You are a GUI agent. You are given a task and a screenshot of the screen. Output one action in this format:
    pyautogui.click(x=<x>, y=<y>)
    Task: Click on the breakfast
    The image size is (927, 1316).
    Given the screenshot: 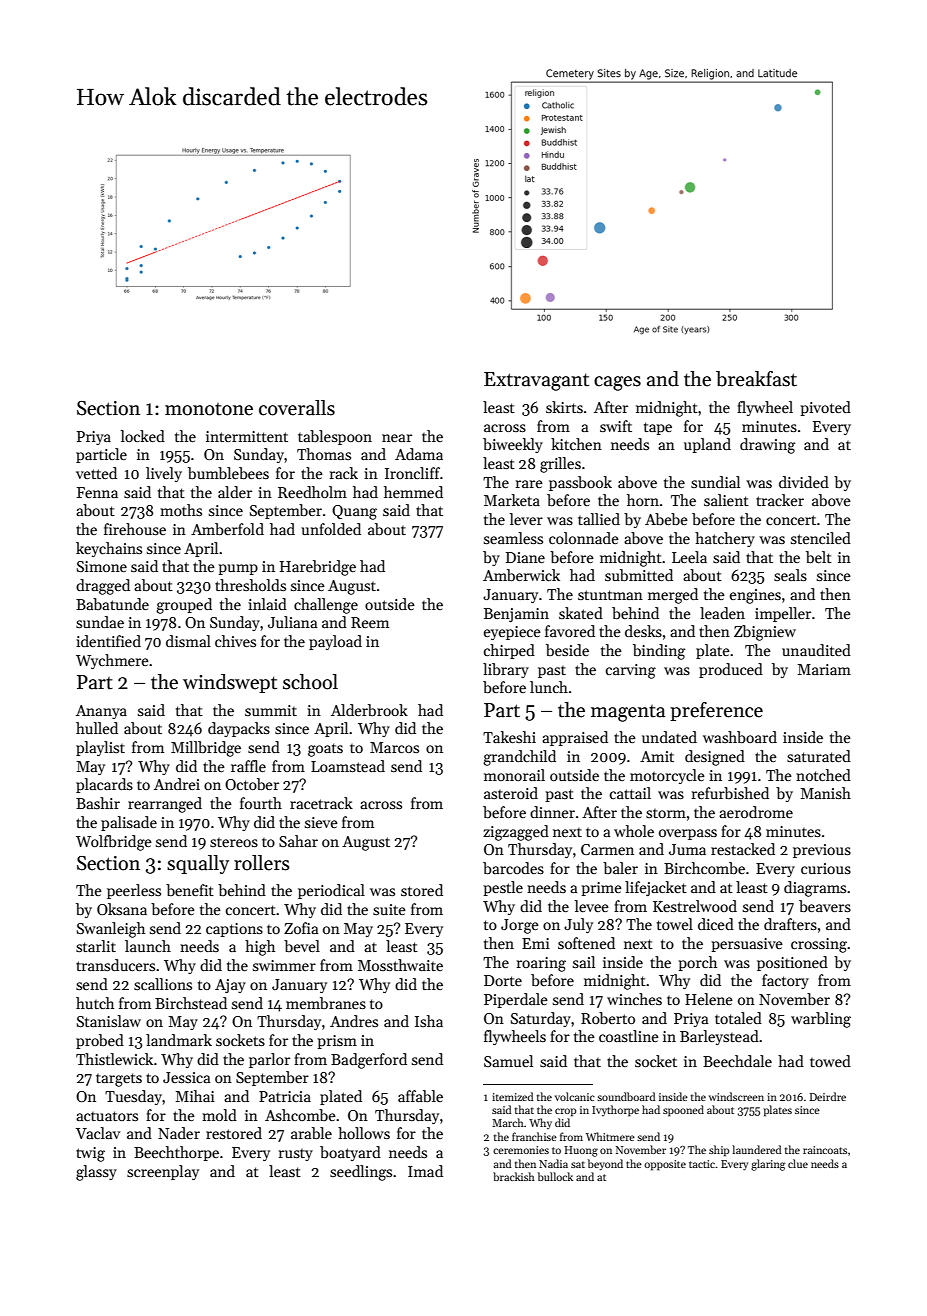 What is the action you would take?
    pyautogui.click(x=756, y=379)
